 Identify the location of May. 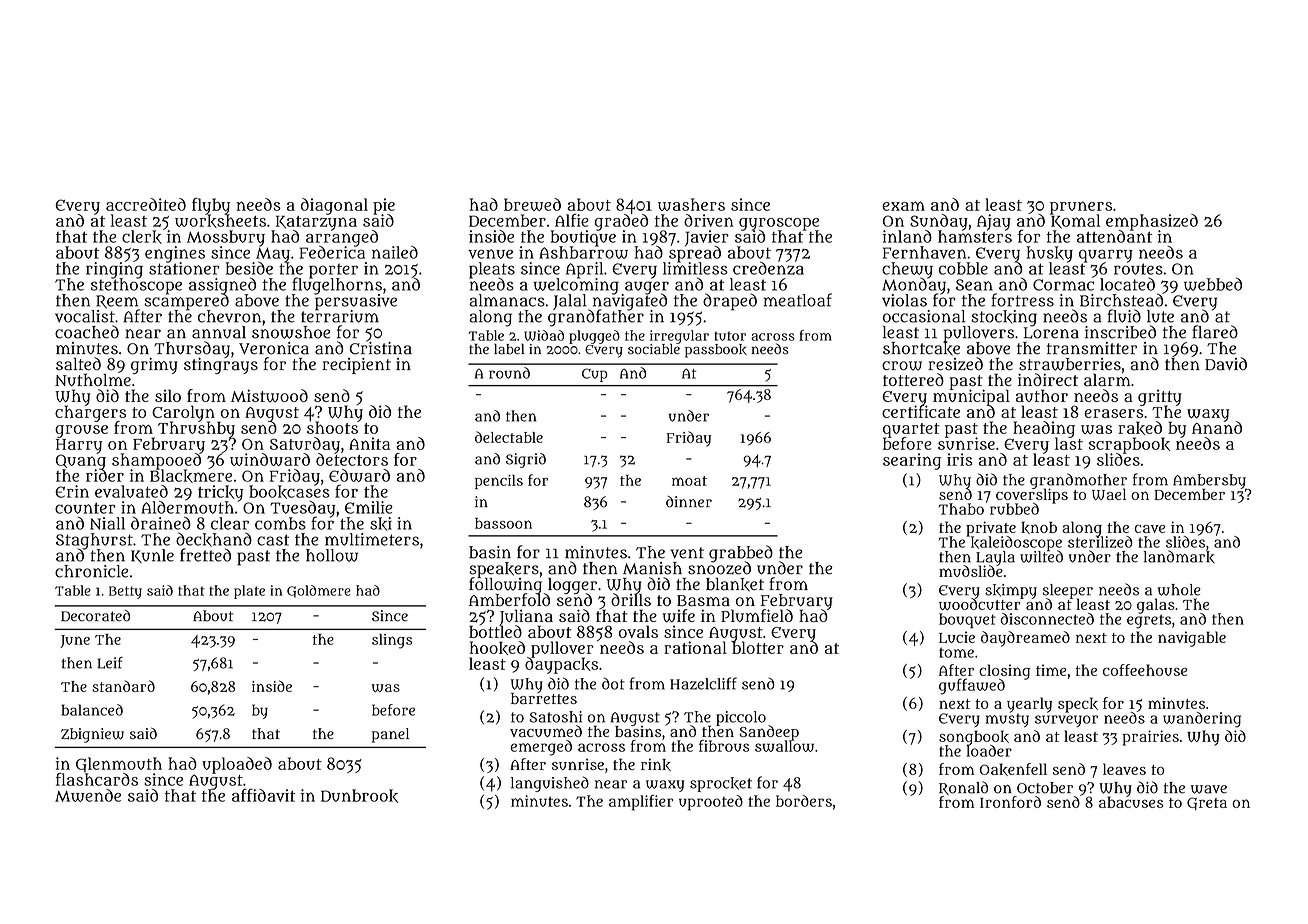
(273, 254).
